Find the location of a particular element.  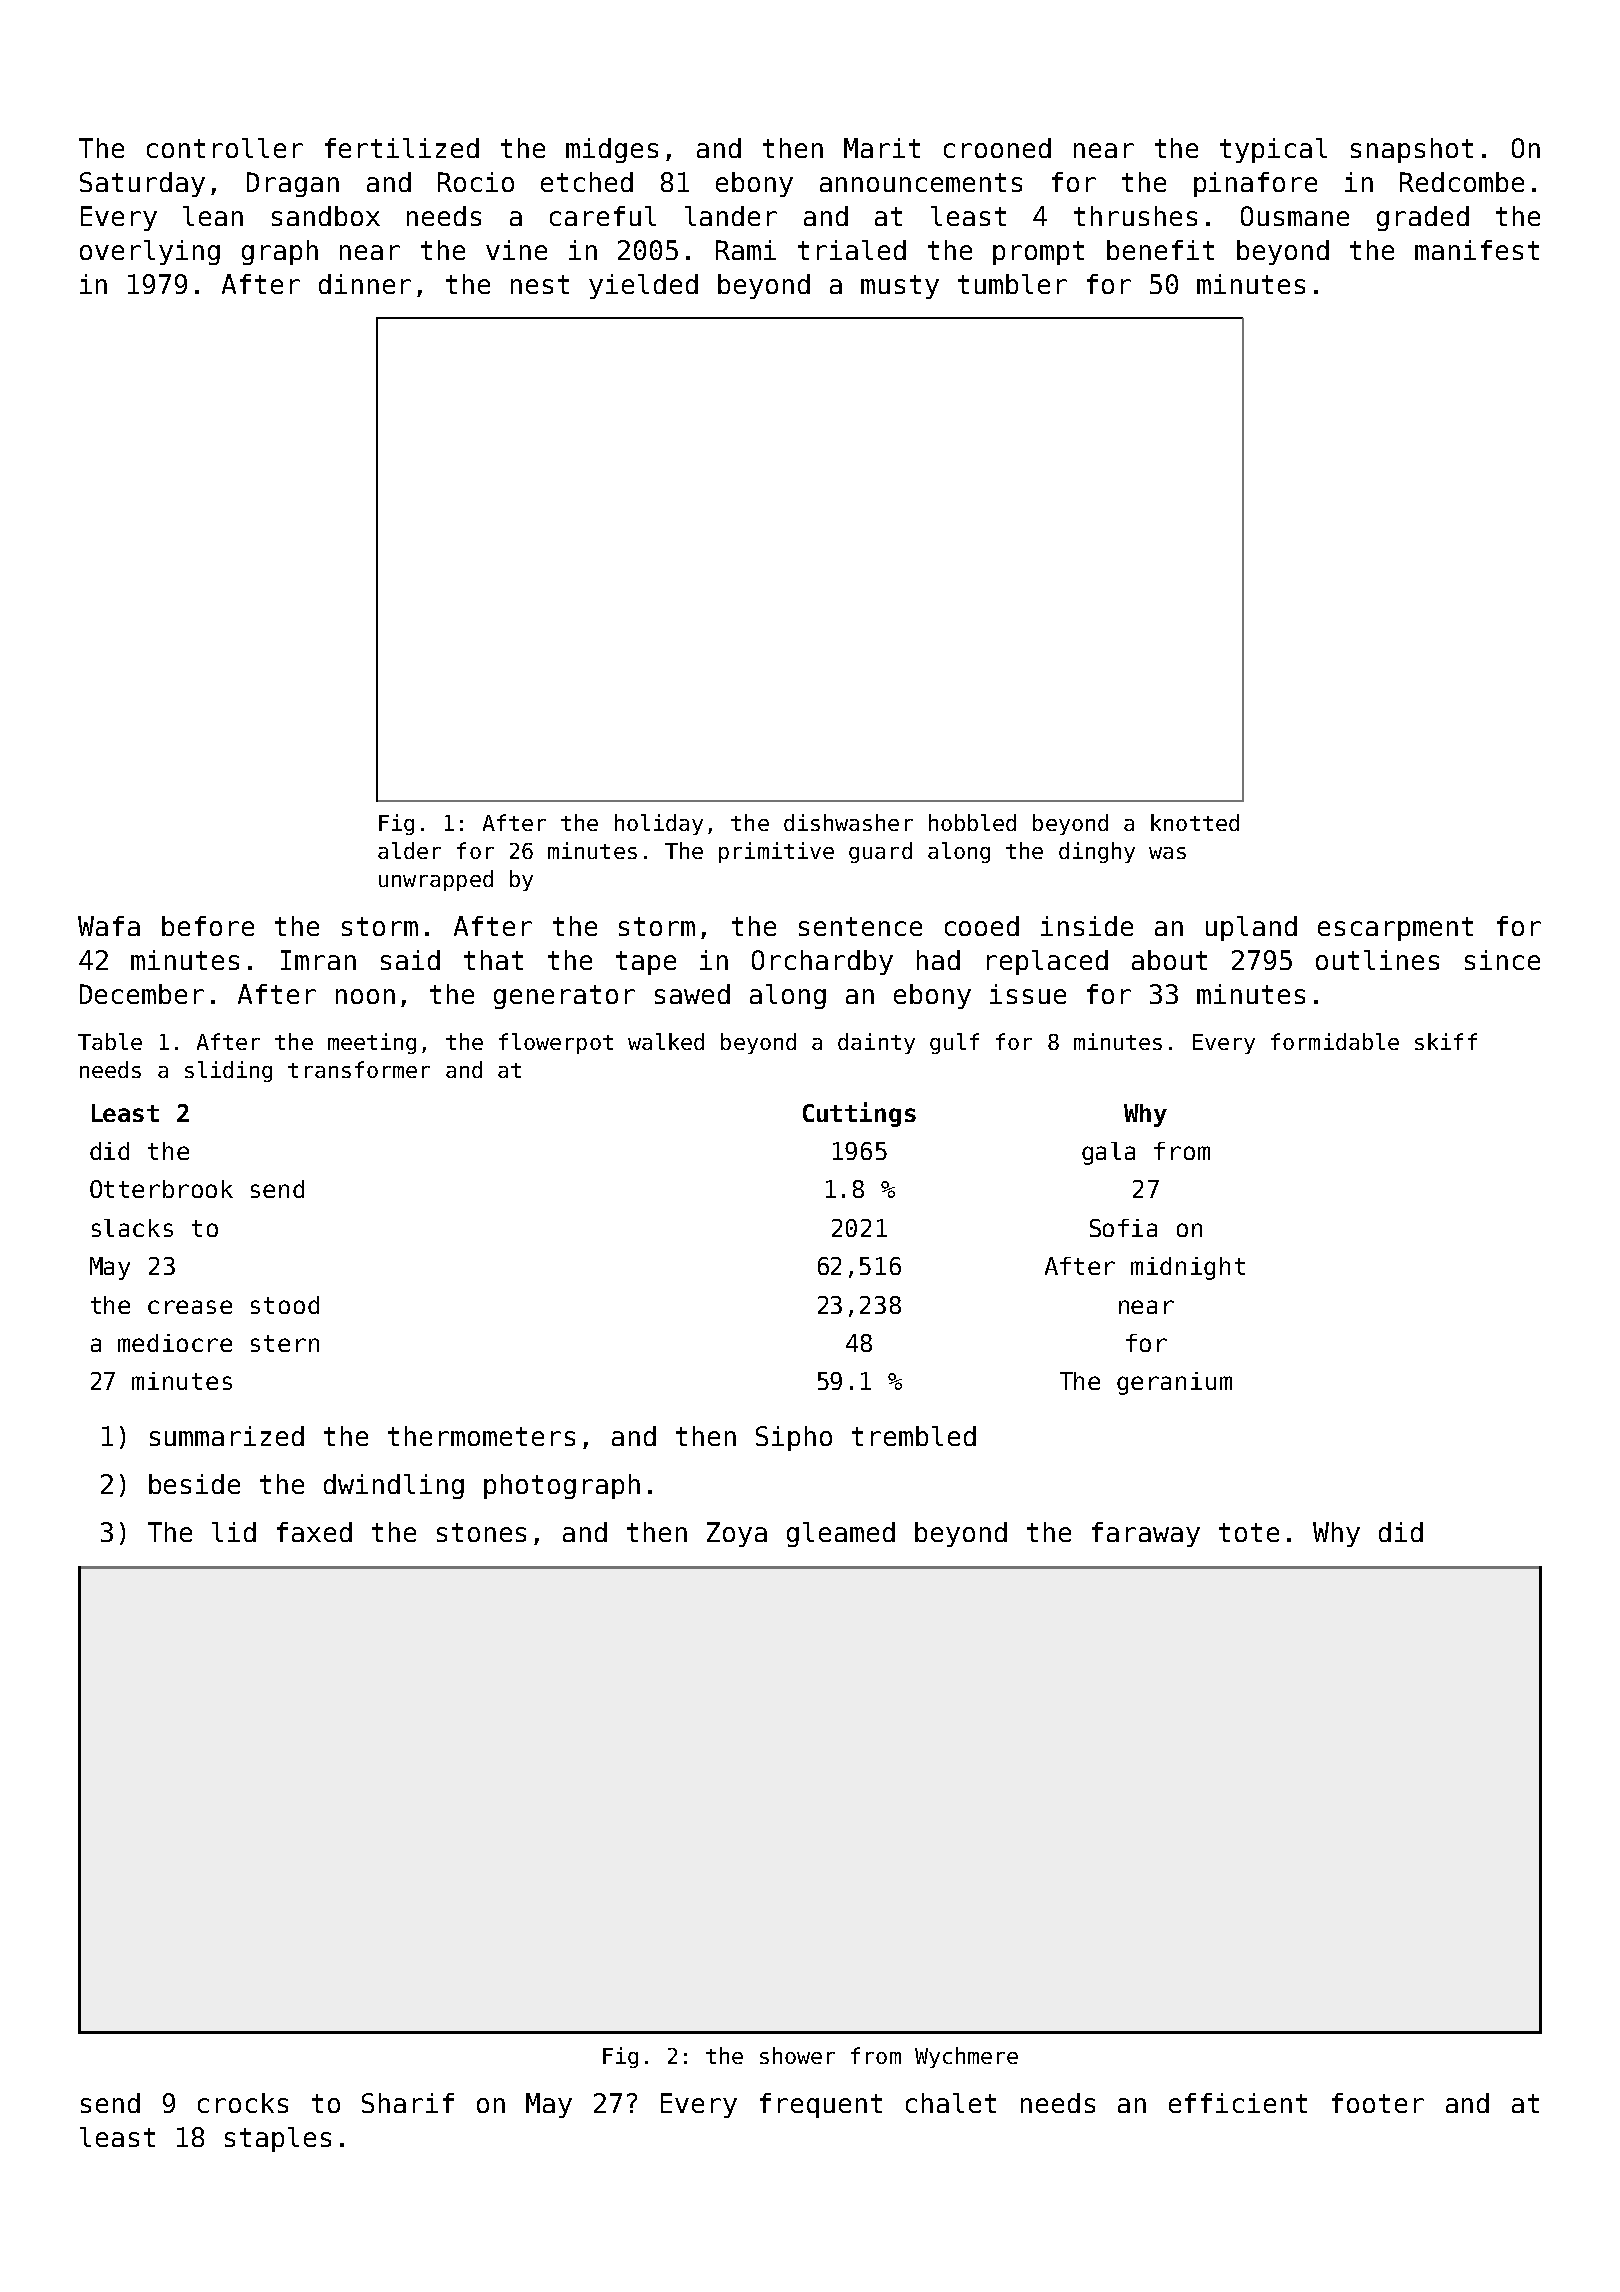

stood is located at coordinates (285, 1305).
